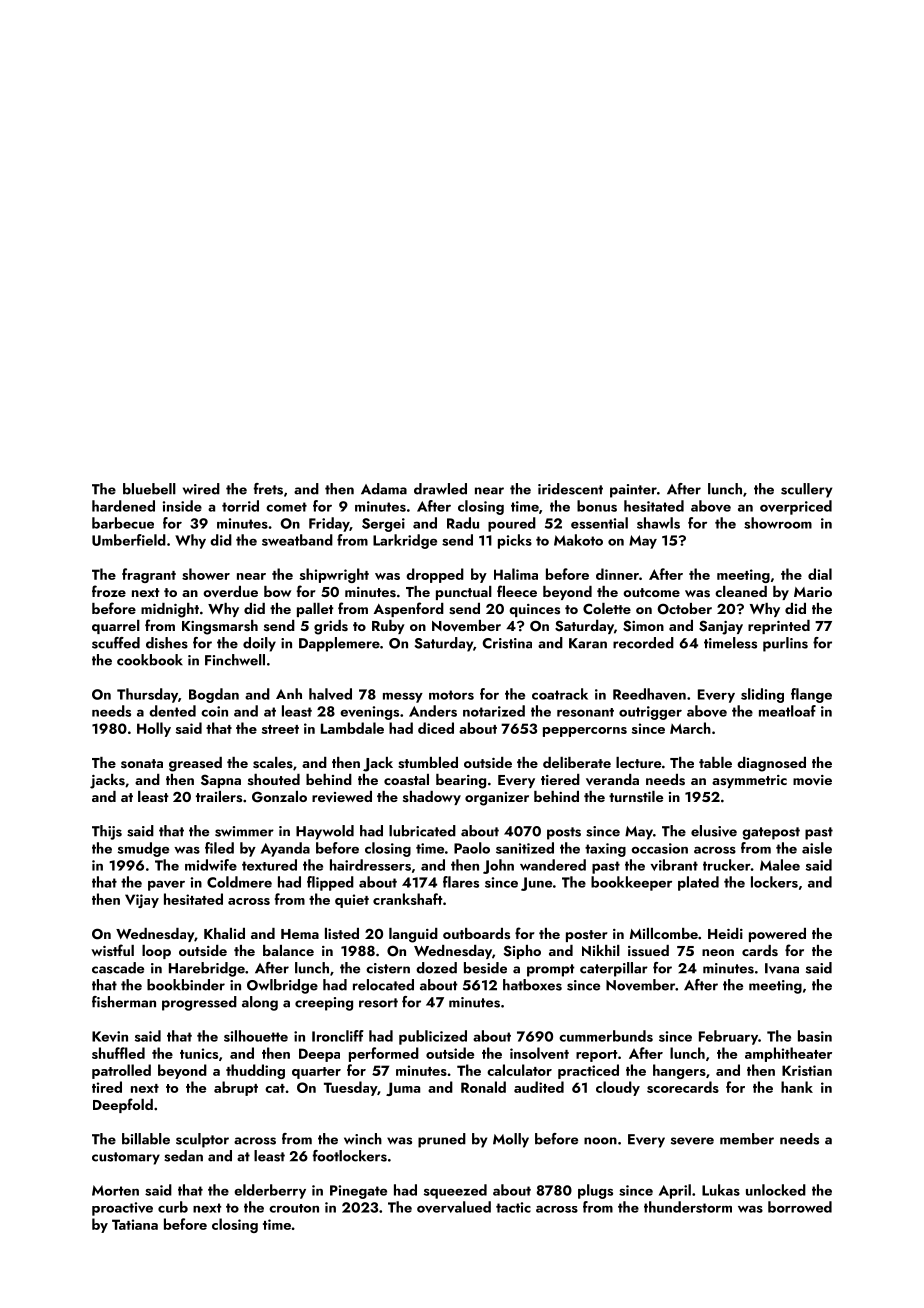 Image resolution: width=924 pixels, height=1308 pixels. I want to click on relocated, so click(383, 985).
